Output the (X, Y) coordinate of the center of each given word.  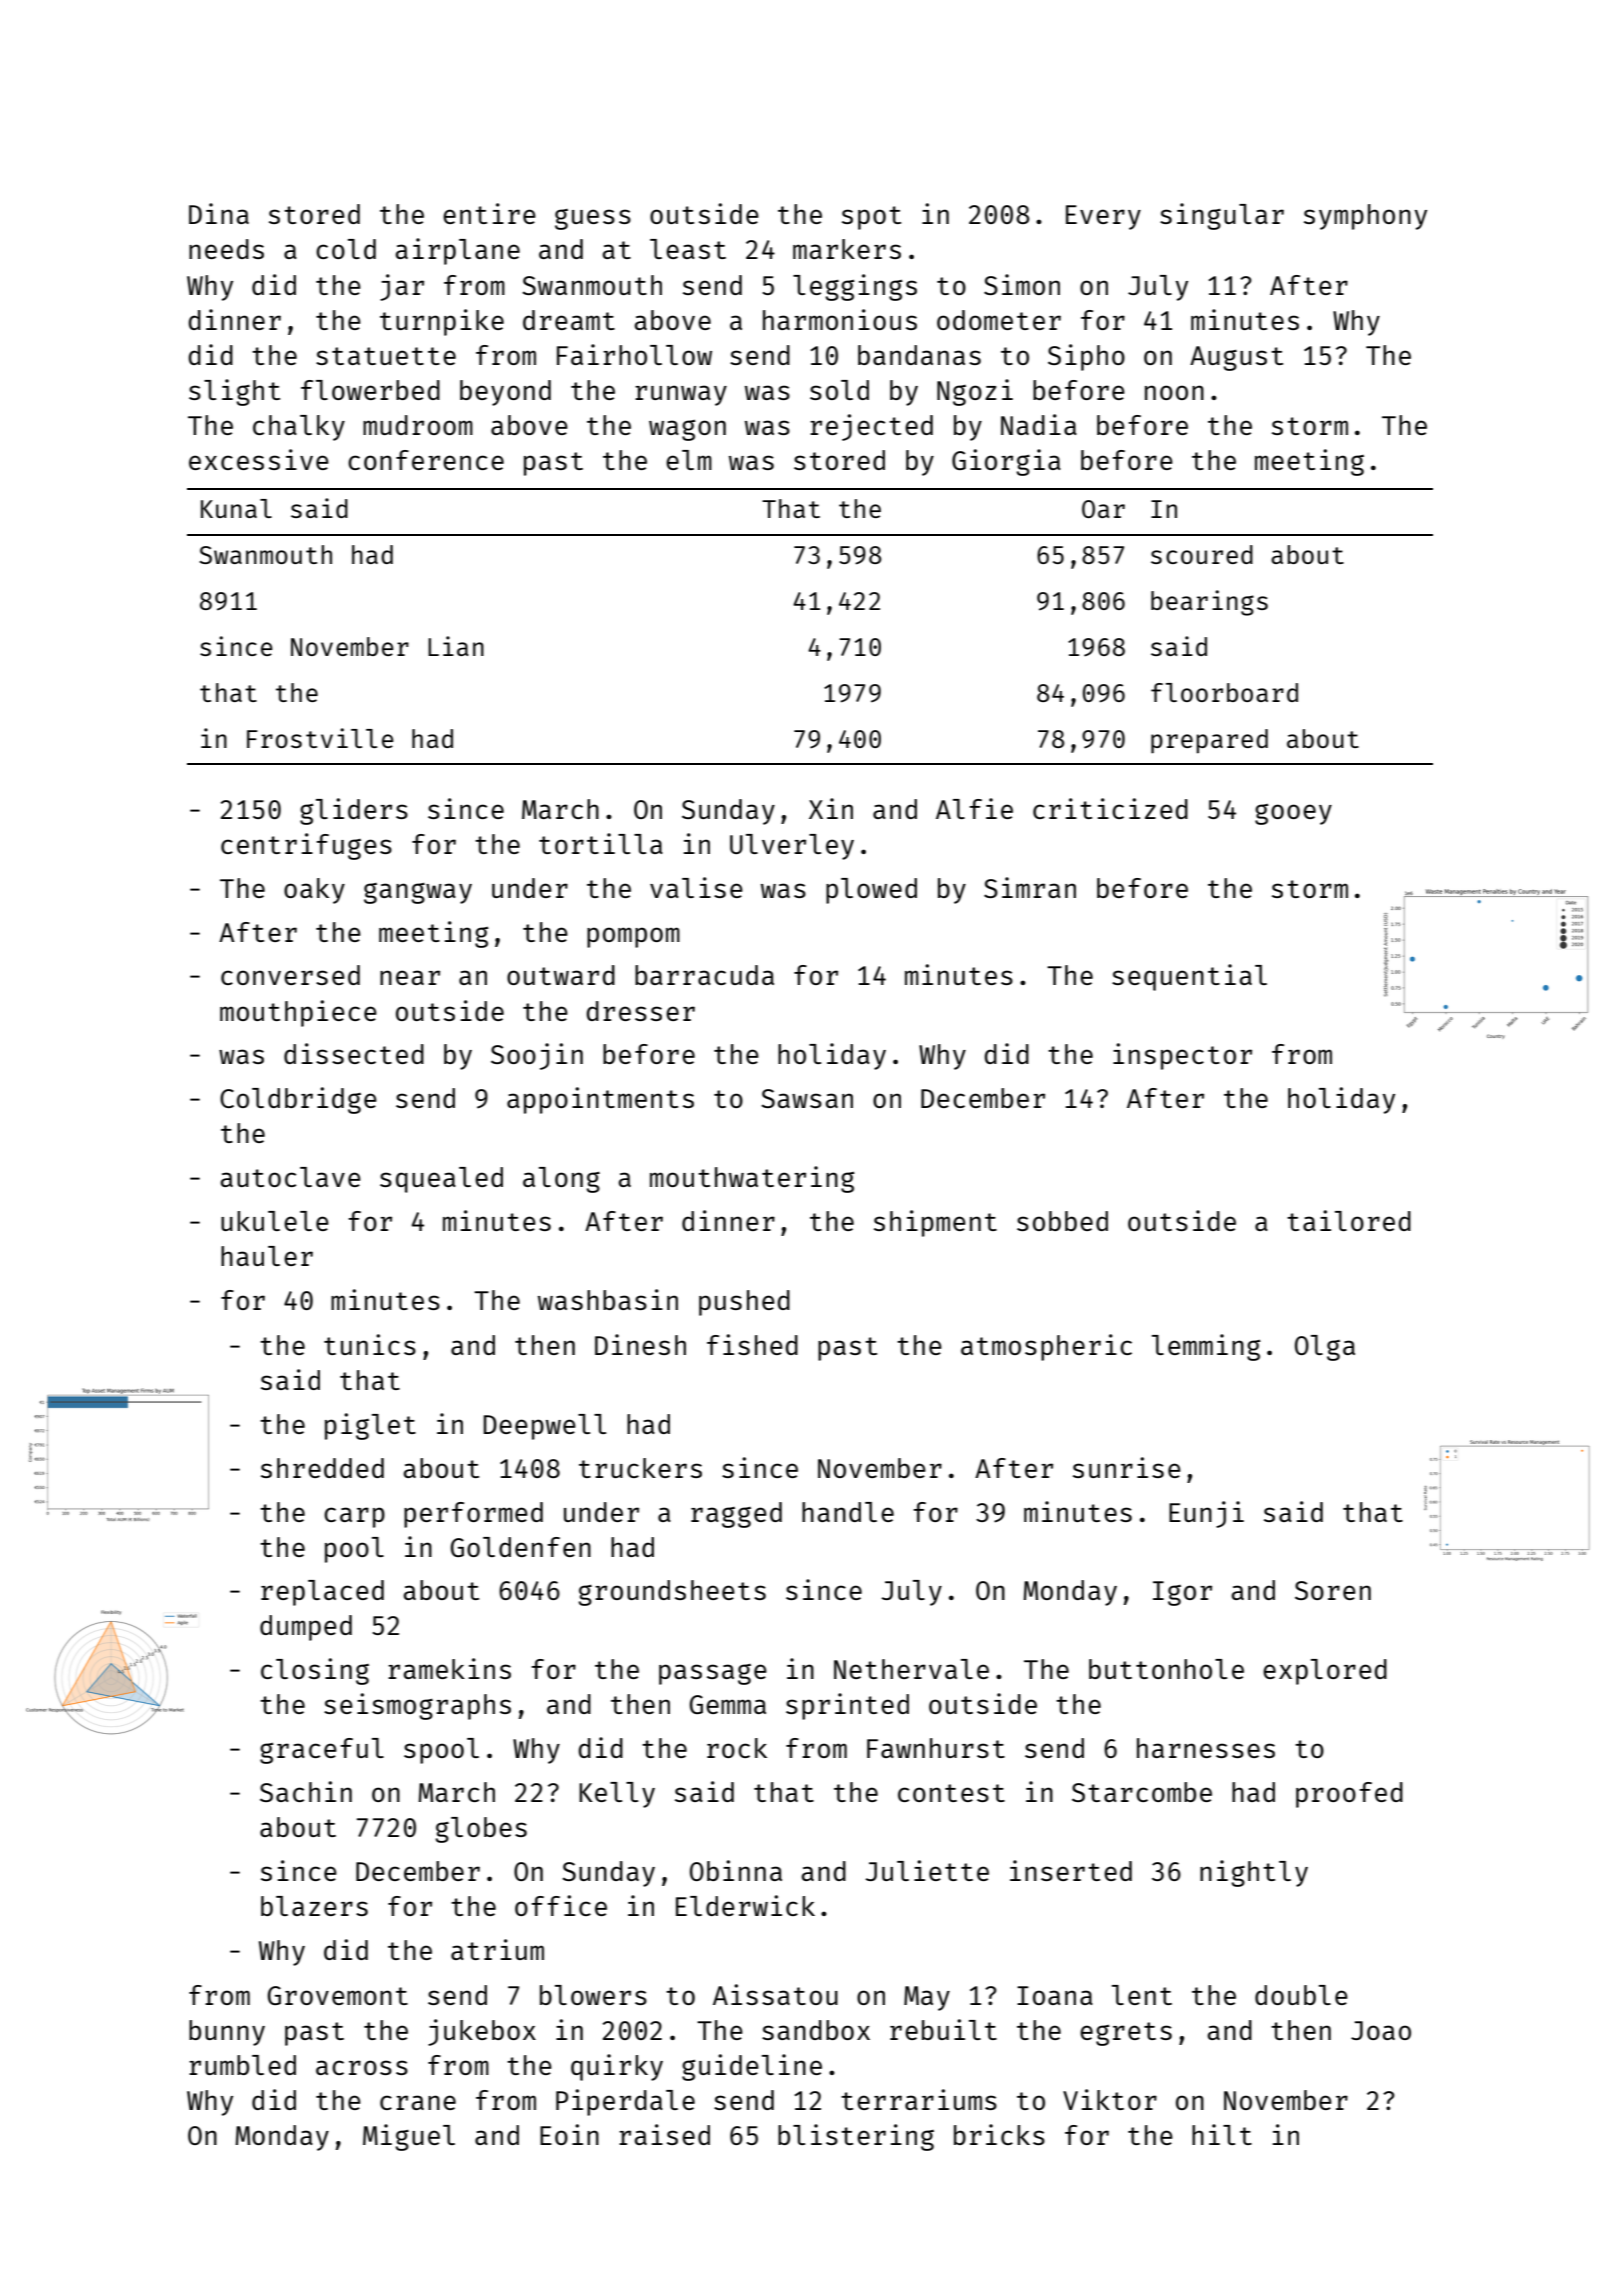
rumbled (242, 2065)
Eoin (569, 2134)
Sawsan (807, 1098)
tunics (370, 1344)
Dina (219, 213)
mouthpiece (298, 1013)
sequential (1189, 977)
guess (593, 219)
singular (1222, 216)
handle (848, 1512)
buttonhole (1166, 1669)
